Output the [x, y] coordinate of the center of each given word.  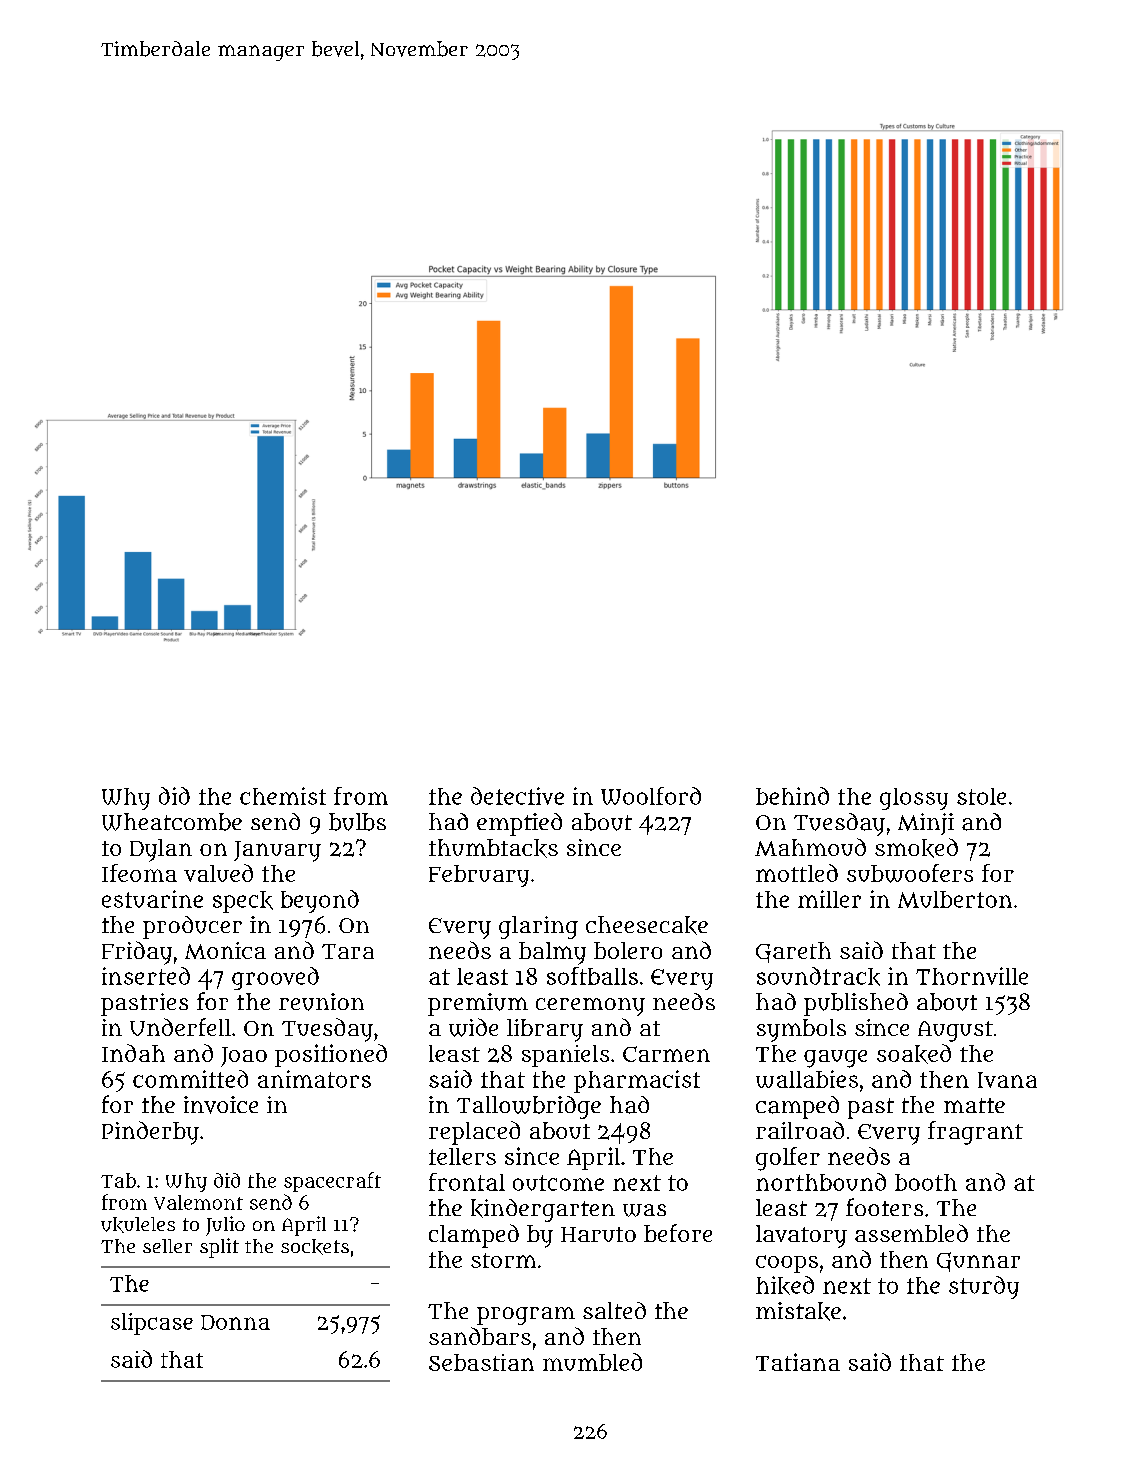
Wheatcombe [172, 822]
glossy [914, 799]
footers [884, 1207]
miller [829, 899]
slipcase [152, 1324]
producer [192, 927]
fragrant [975, 1133]
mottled [797, 873]
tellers [462, 1156]
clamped [474, 1236]
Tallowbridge [529, 1107]
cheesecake [647, 925]
